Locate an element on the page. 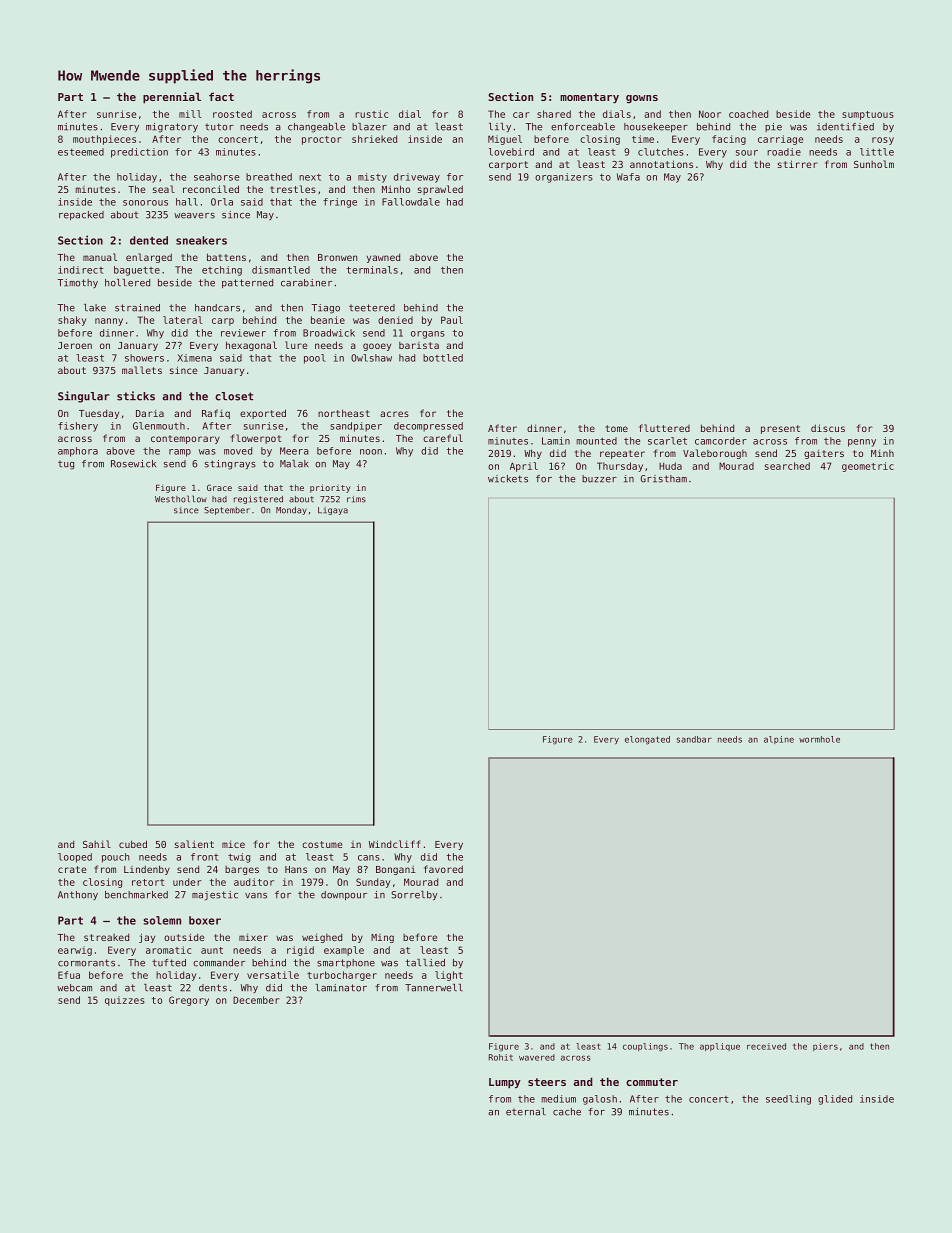  Anthony is located at coordinates (78, 895).
